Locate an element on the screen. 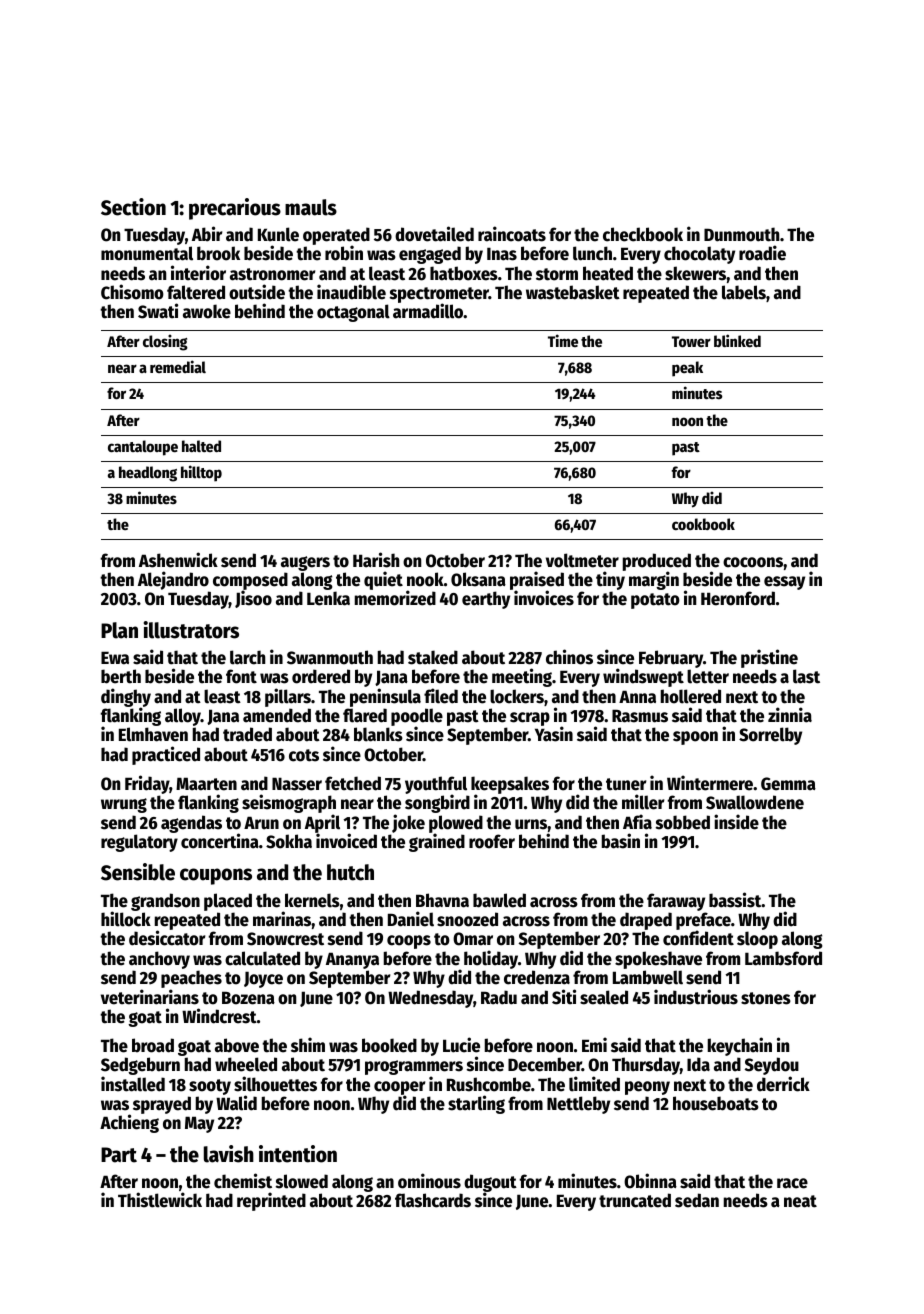  Dunmouth is located at coordinates (741, 234).
